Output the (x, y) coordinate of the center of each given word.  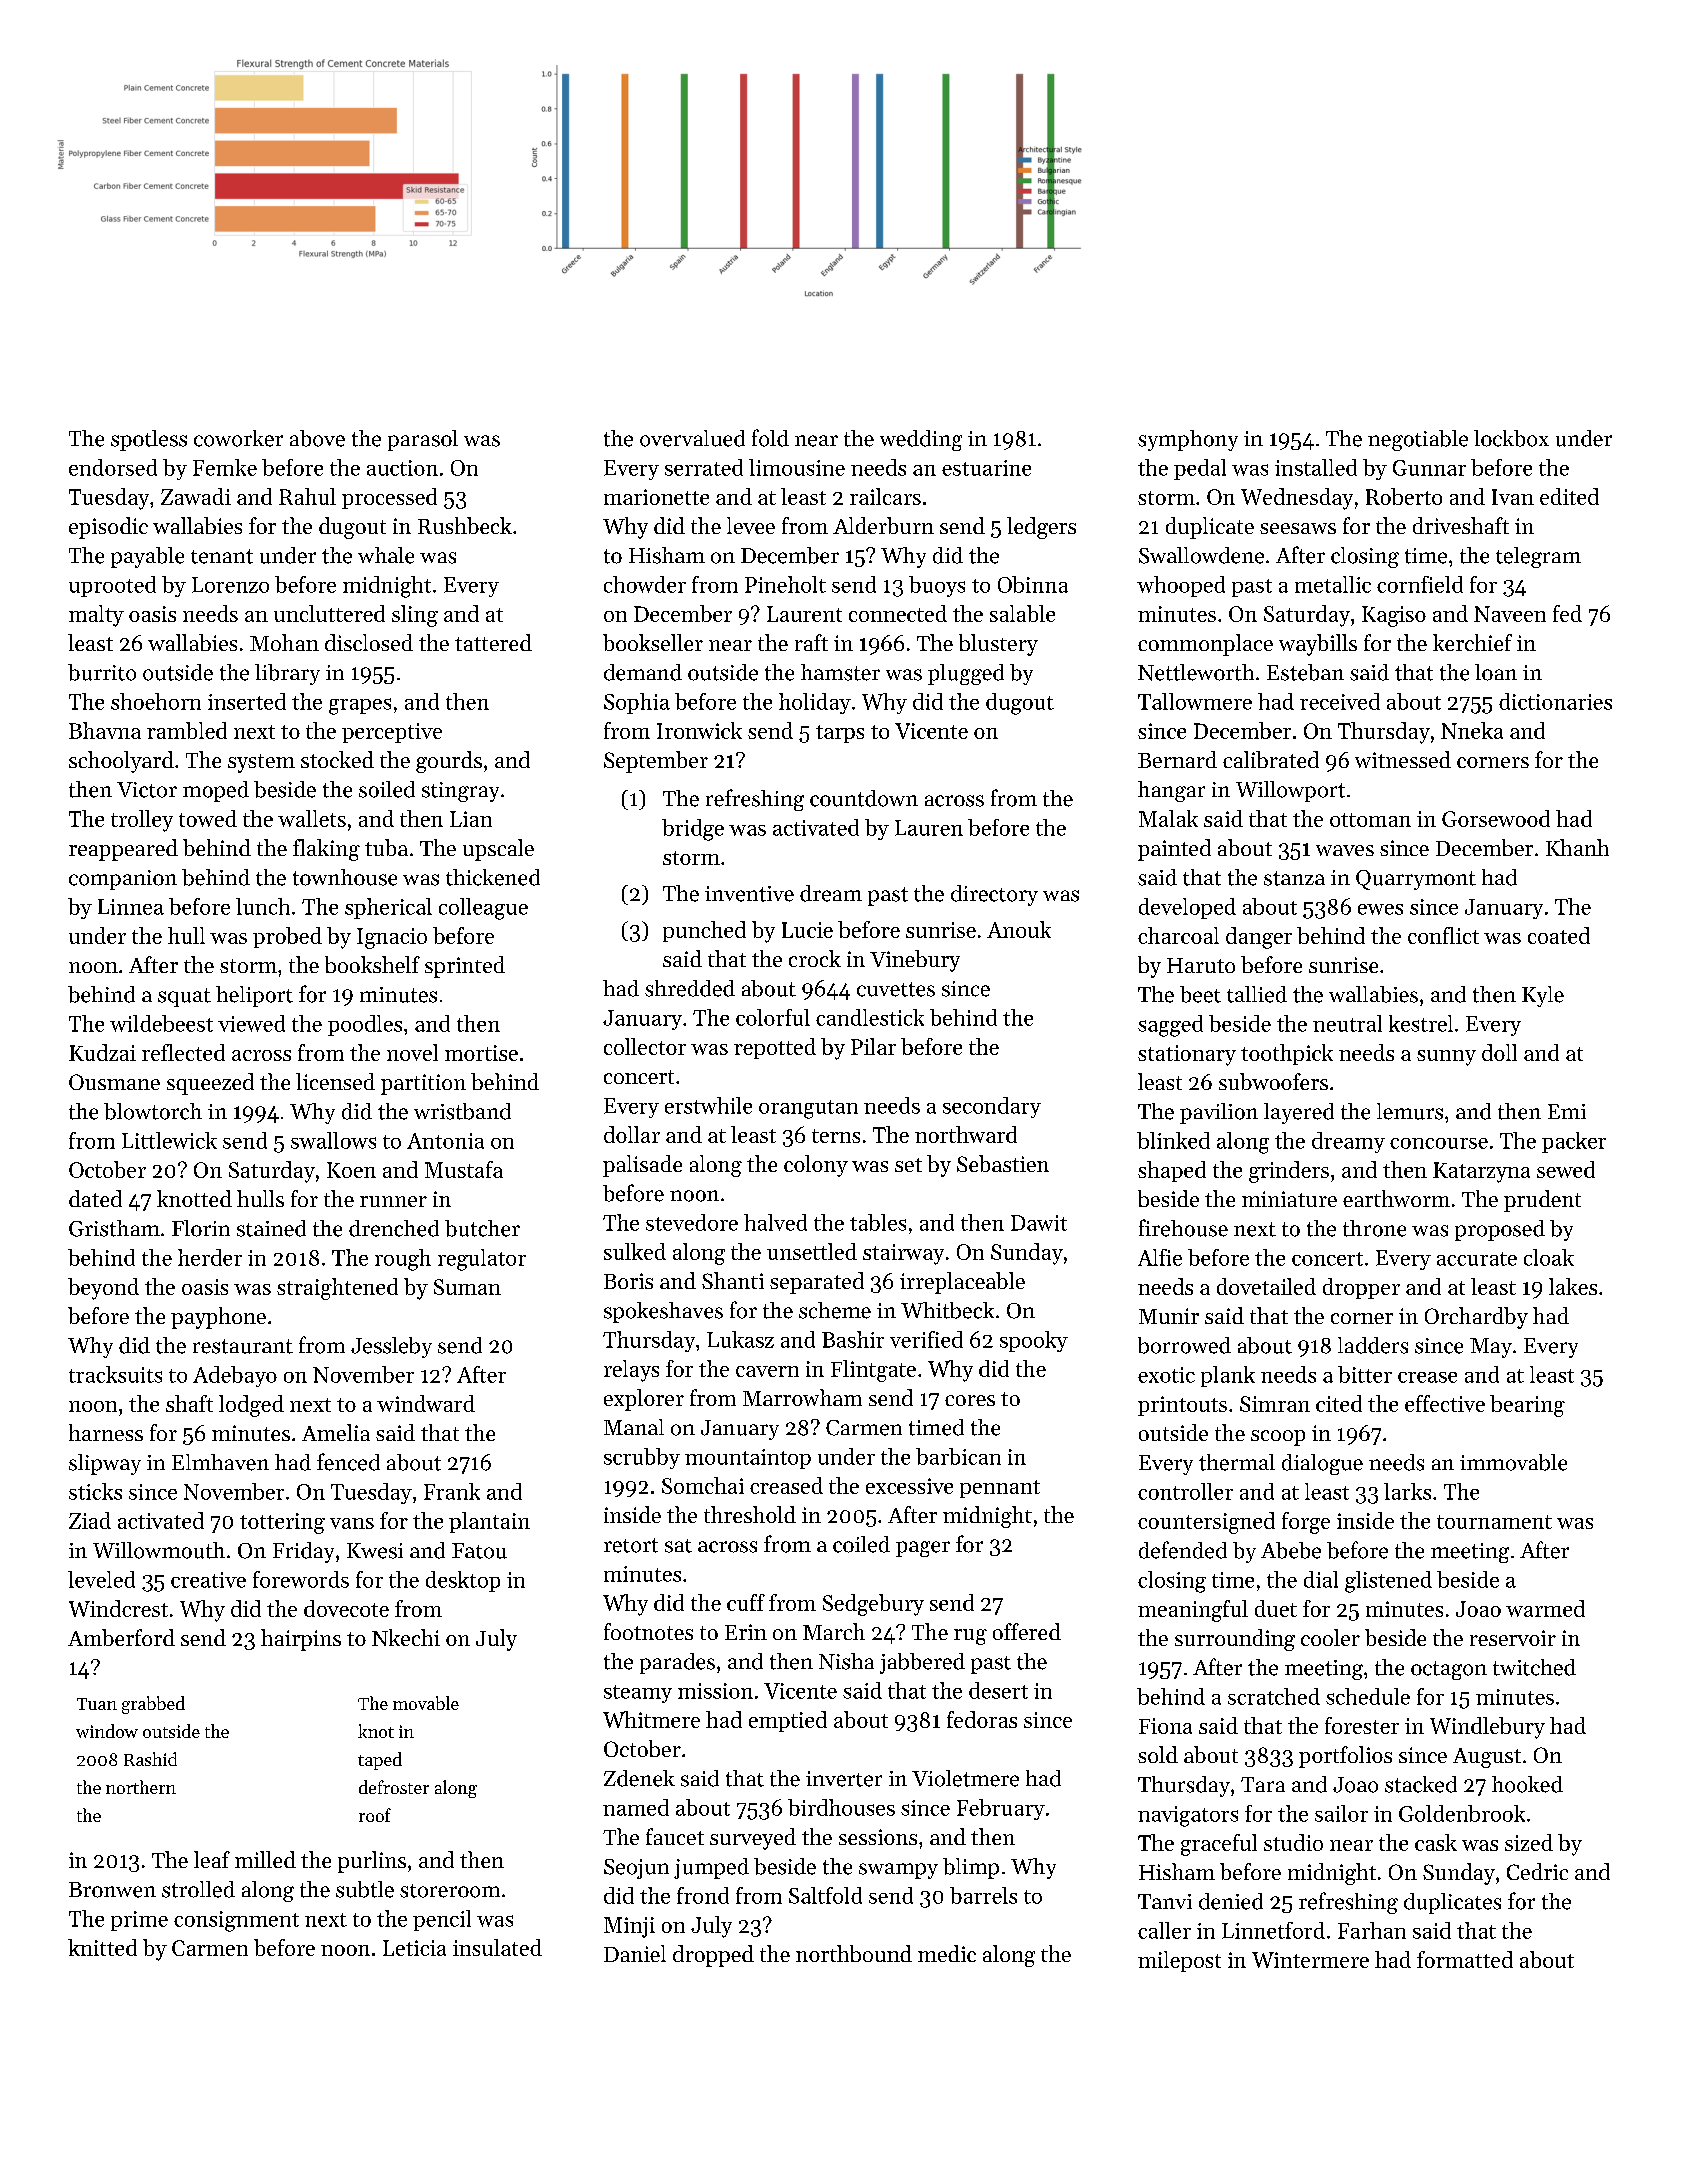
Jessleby (391, 1347)
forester (1362, 1725)
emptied (788, 1721)
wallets (312, 818)
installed (1316, 467)
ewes (1380, 909)
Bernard (1177, 759)
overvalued (692, 438)
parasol (423, 440)
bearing (1527, 1406)
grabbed (153, 1705)
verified (926, 1339)
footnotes (648, 1631)
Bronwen (112, 1890)
